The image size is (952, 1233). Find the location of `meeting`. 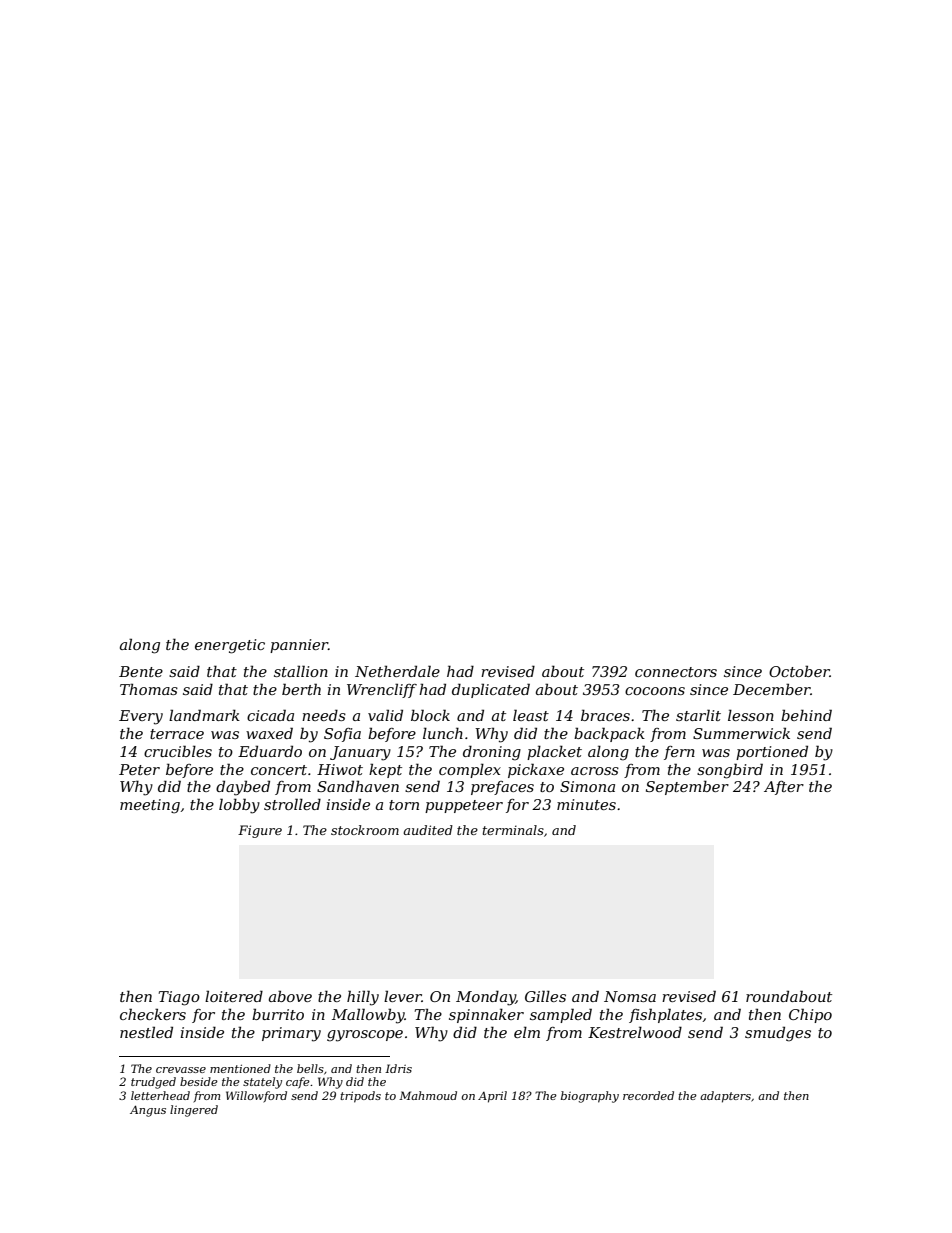

meeting is located at coordinates (150, 806).
